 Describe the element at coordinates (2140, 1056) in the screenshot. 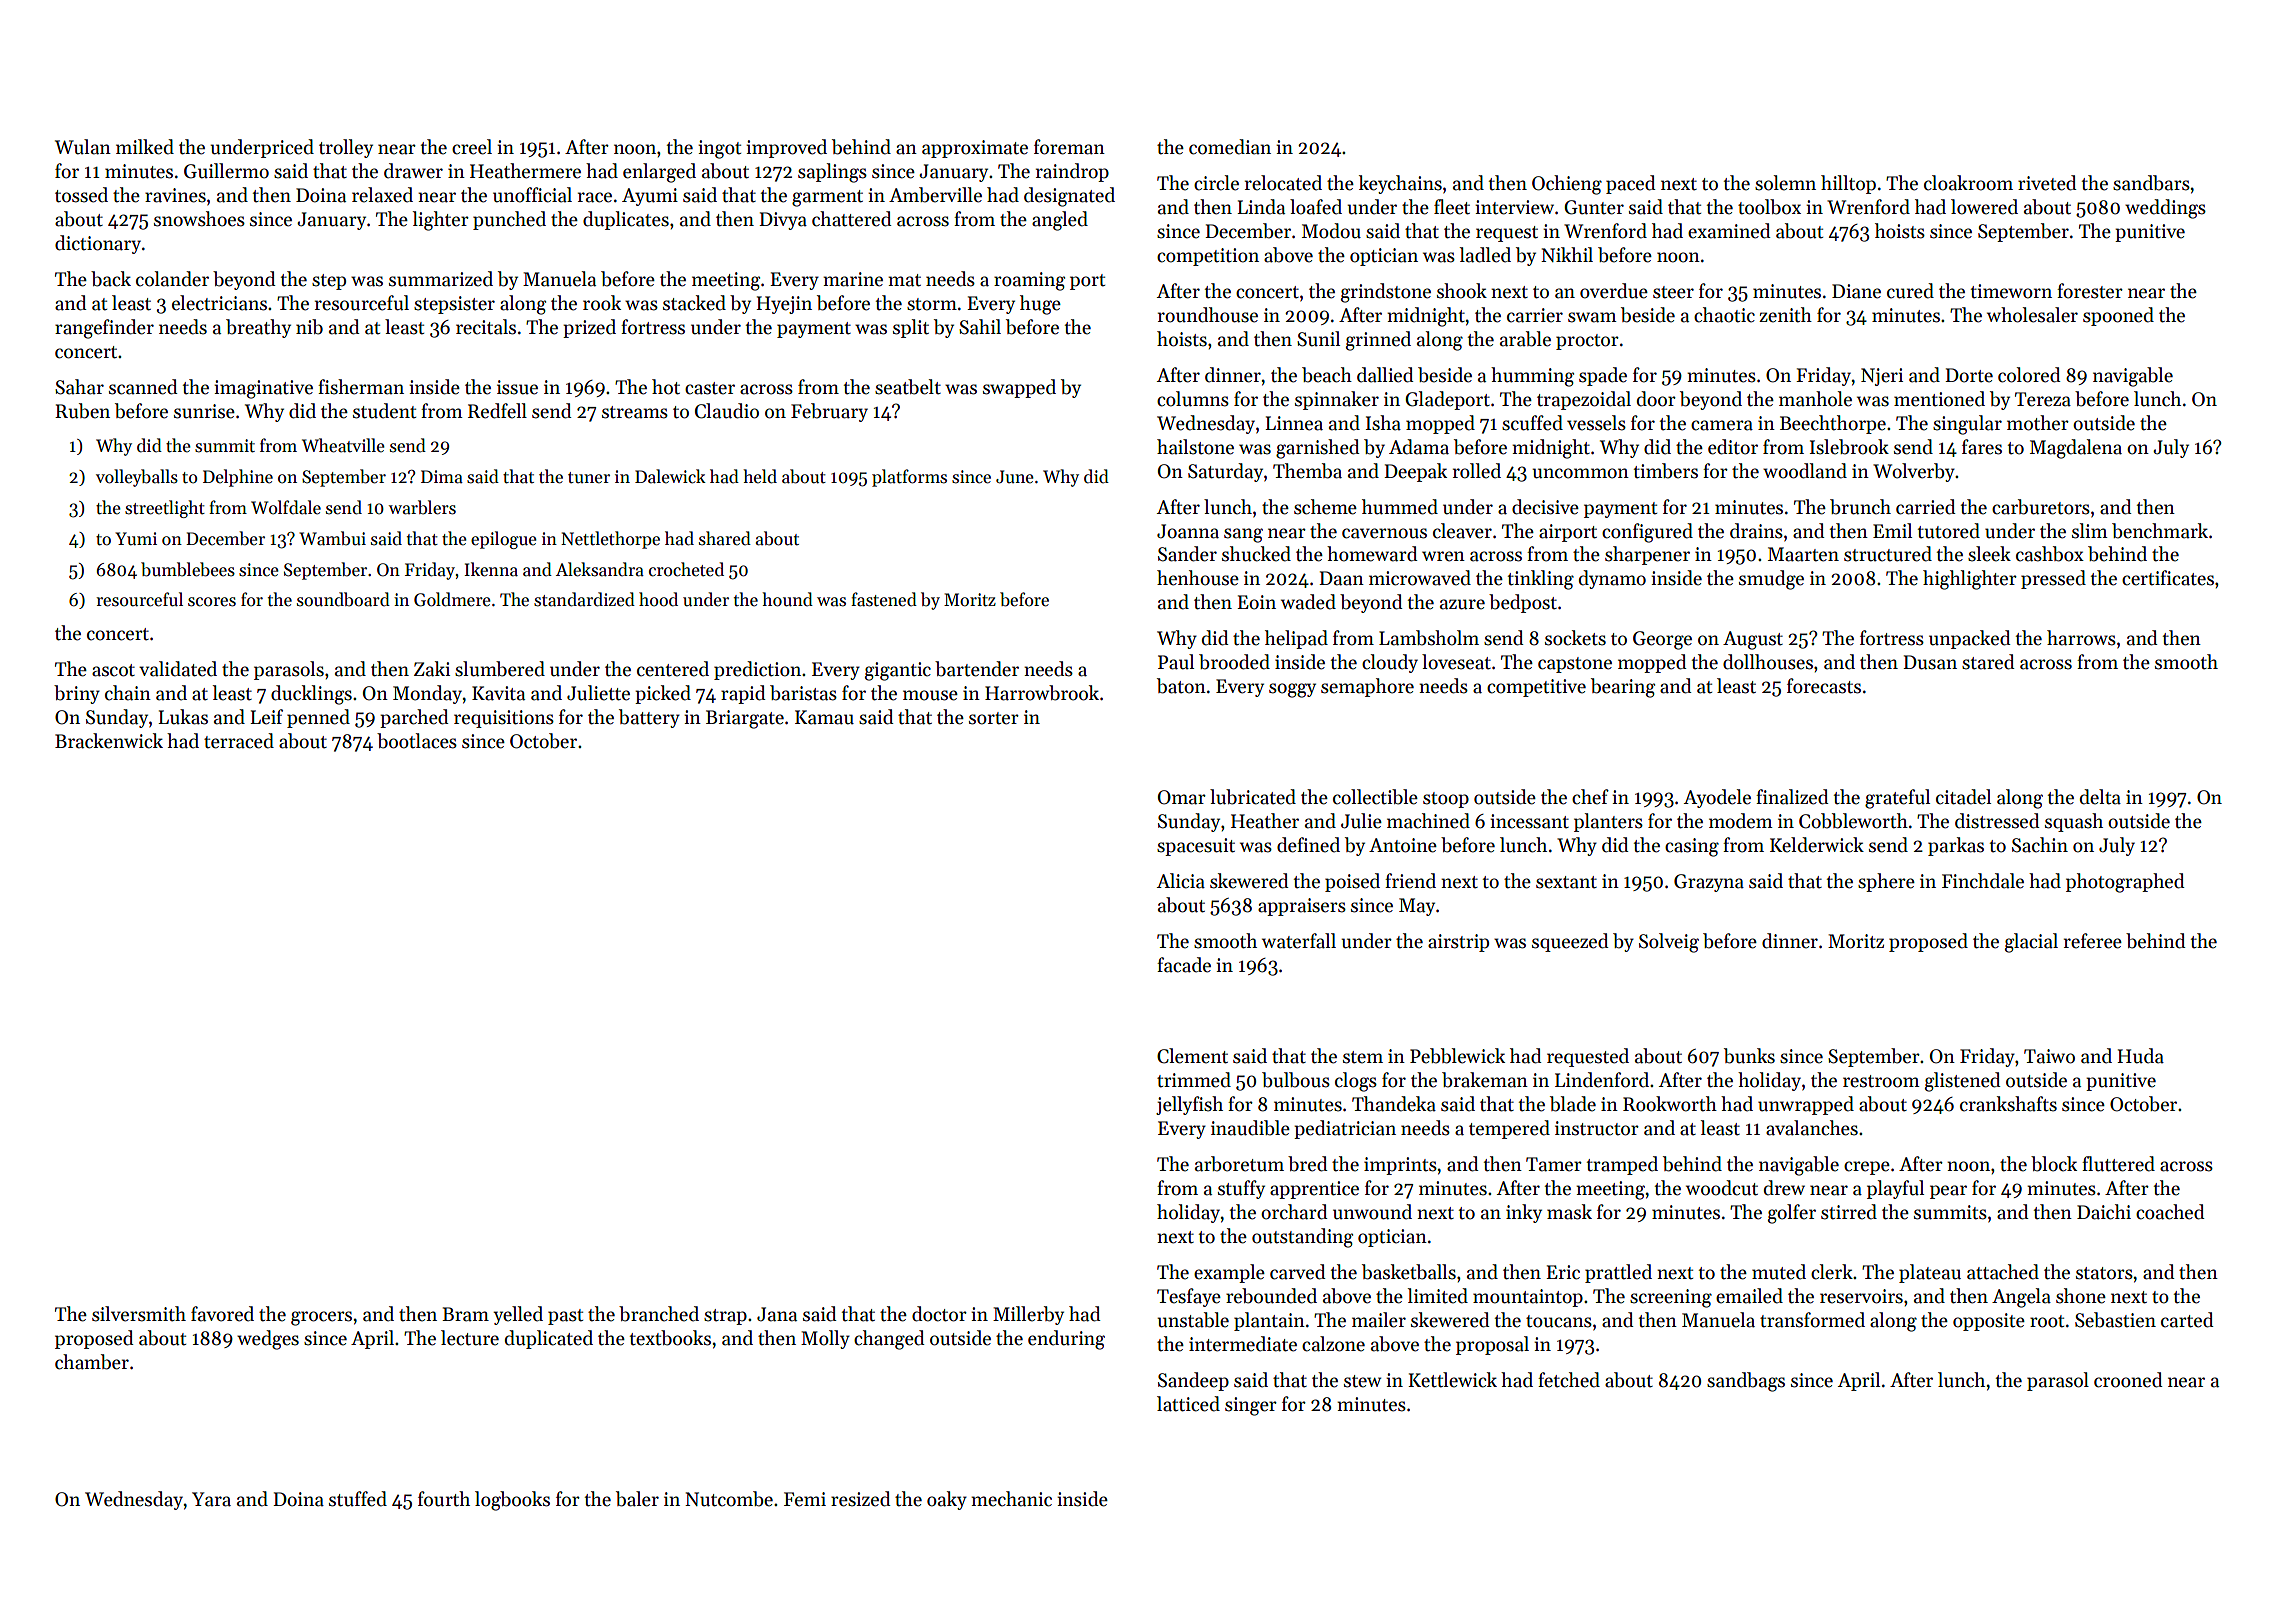

I see `Huda` at that location.
